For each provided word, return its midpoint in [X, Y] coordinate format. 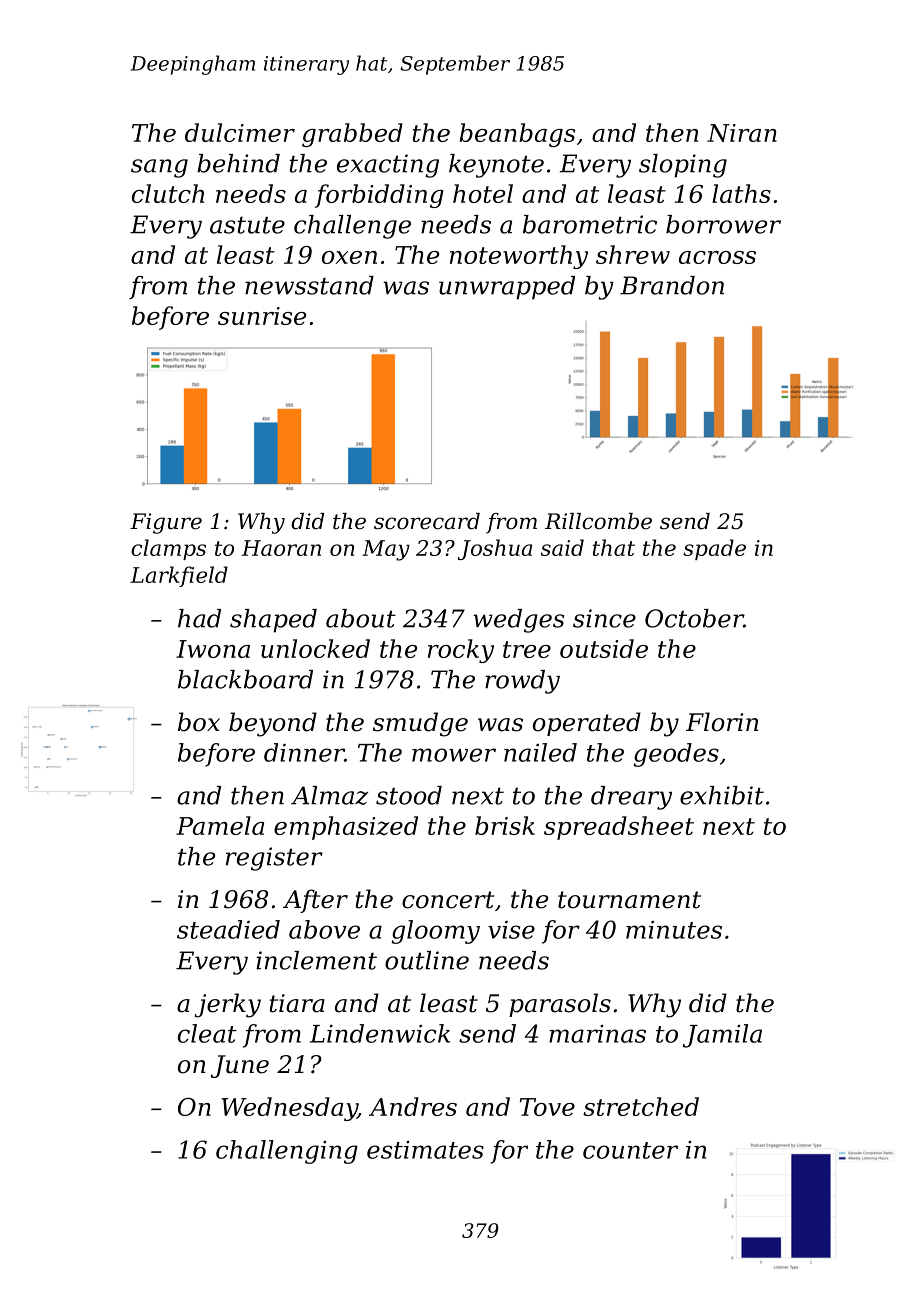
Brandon [672, 285]
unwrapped [507, 288]
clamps [168, 549]
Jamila [722, 1036]
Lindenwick [380, 1033]
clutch [168, 193]
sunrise [262, 316]
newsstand [309, 285]
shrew [633, 254]
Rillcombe [598, 521]
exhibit [722, 795]
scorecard [427, 521]
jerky [227, 1005]
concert [448, 900]
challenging [287, 1152]
